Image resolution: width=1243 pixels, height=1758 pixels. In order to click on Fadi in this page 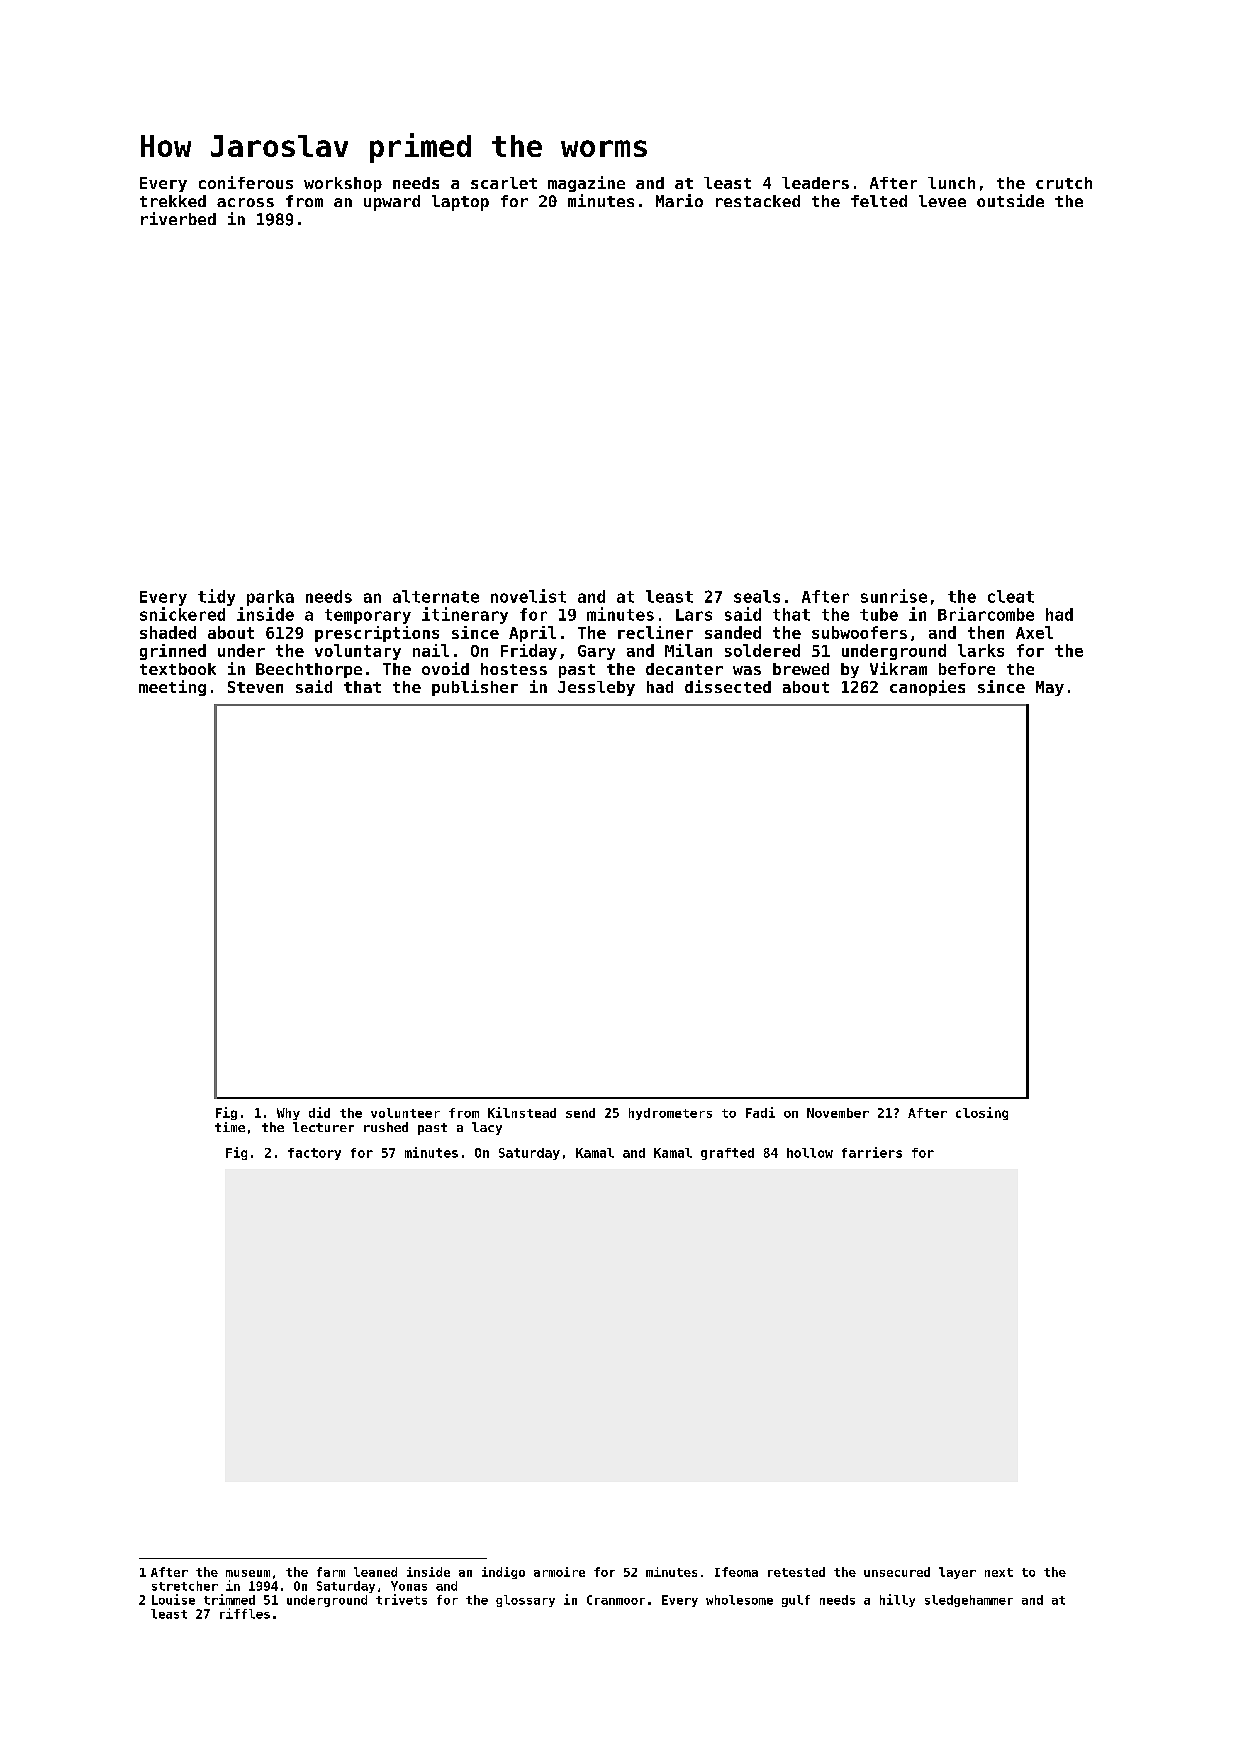, I will do `click(760, 1112)`.
